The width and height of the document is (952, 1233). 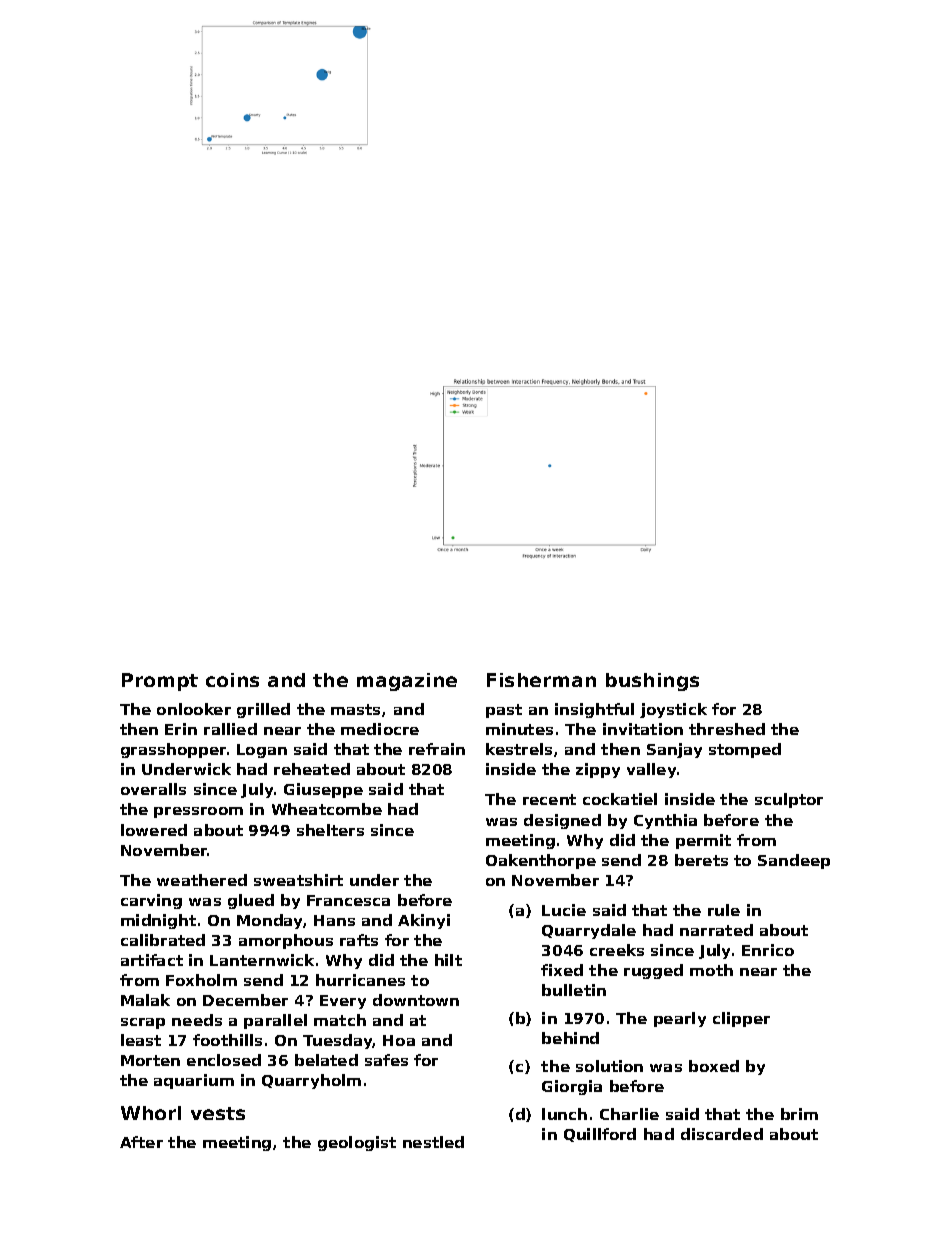 What do you see at coordinates (652, 682) in the document?
I see `bushings` at bounding box center [652, 682].
